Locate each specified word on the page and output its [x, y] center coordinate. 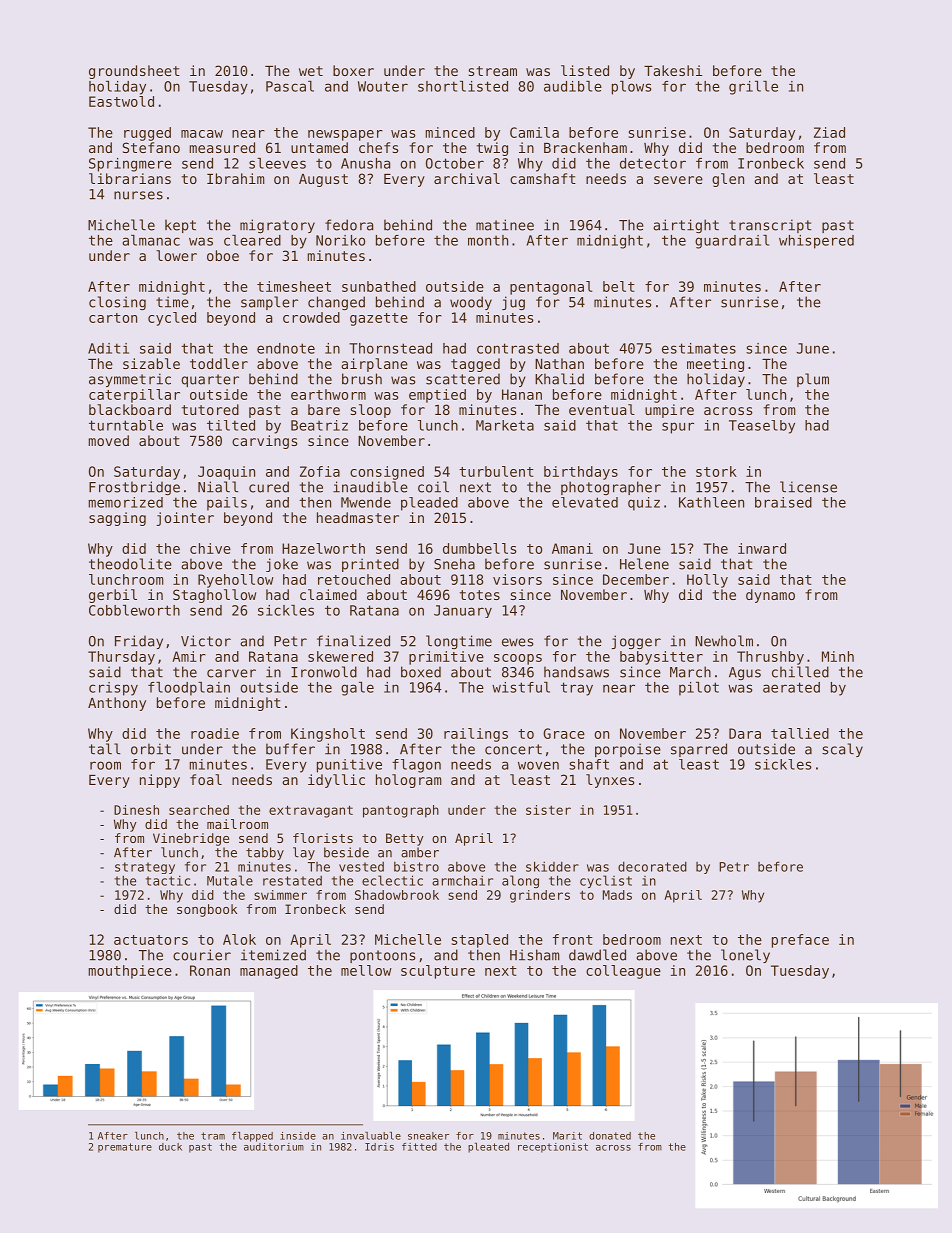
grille [753, 88]
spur [678, 428]
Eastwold [121, 101]
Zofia [320, 471]
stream [493, 71]
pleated [488, 1148]
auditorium [274, 1147]
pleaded [429, 504]
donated [610, 1136]
